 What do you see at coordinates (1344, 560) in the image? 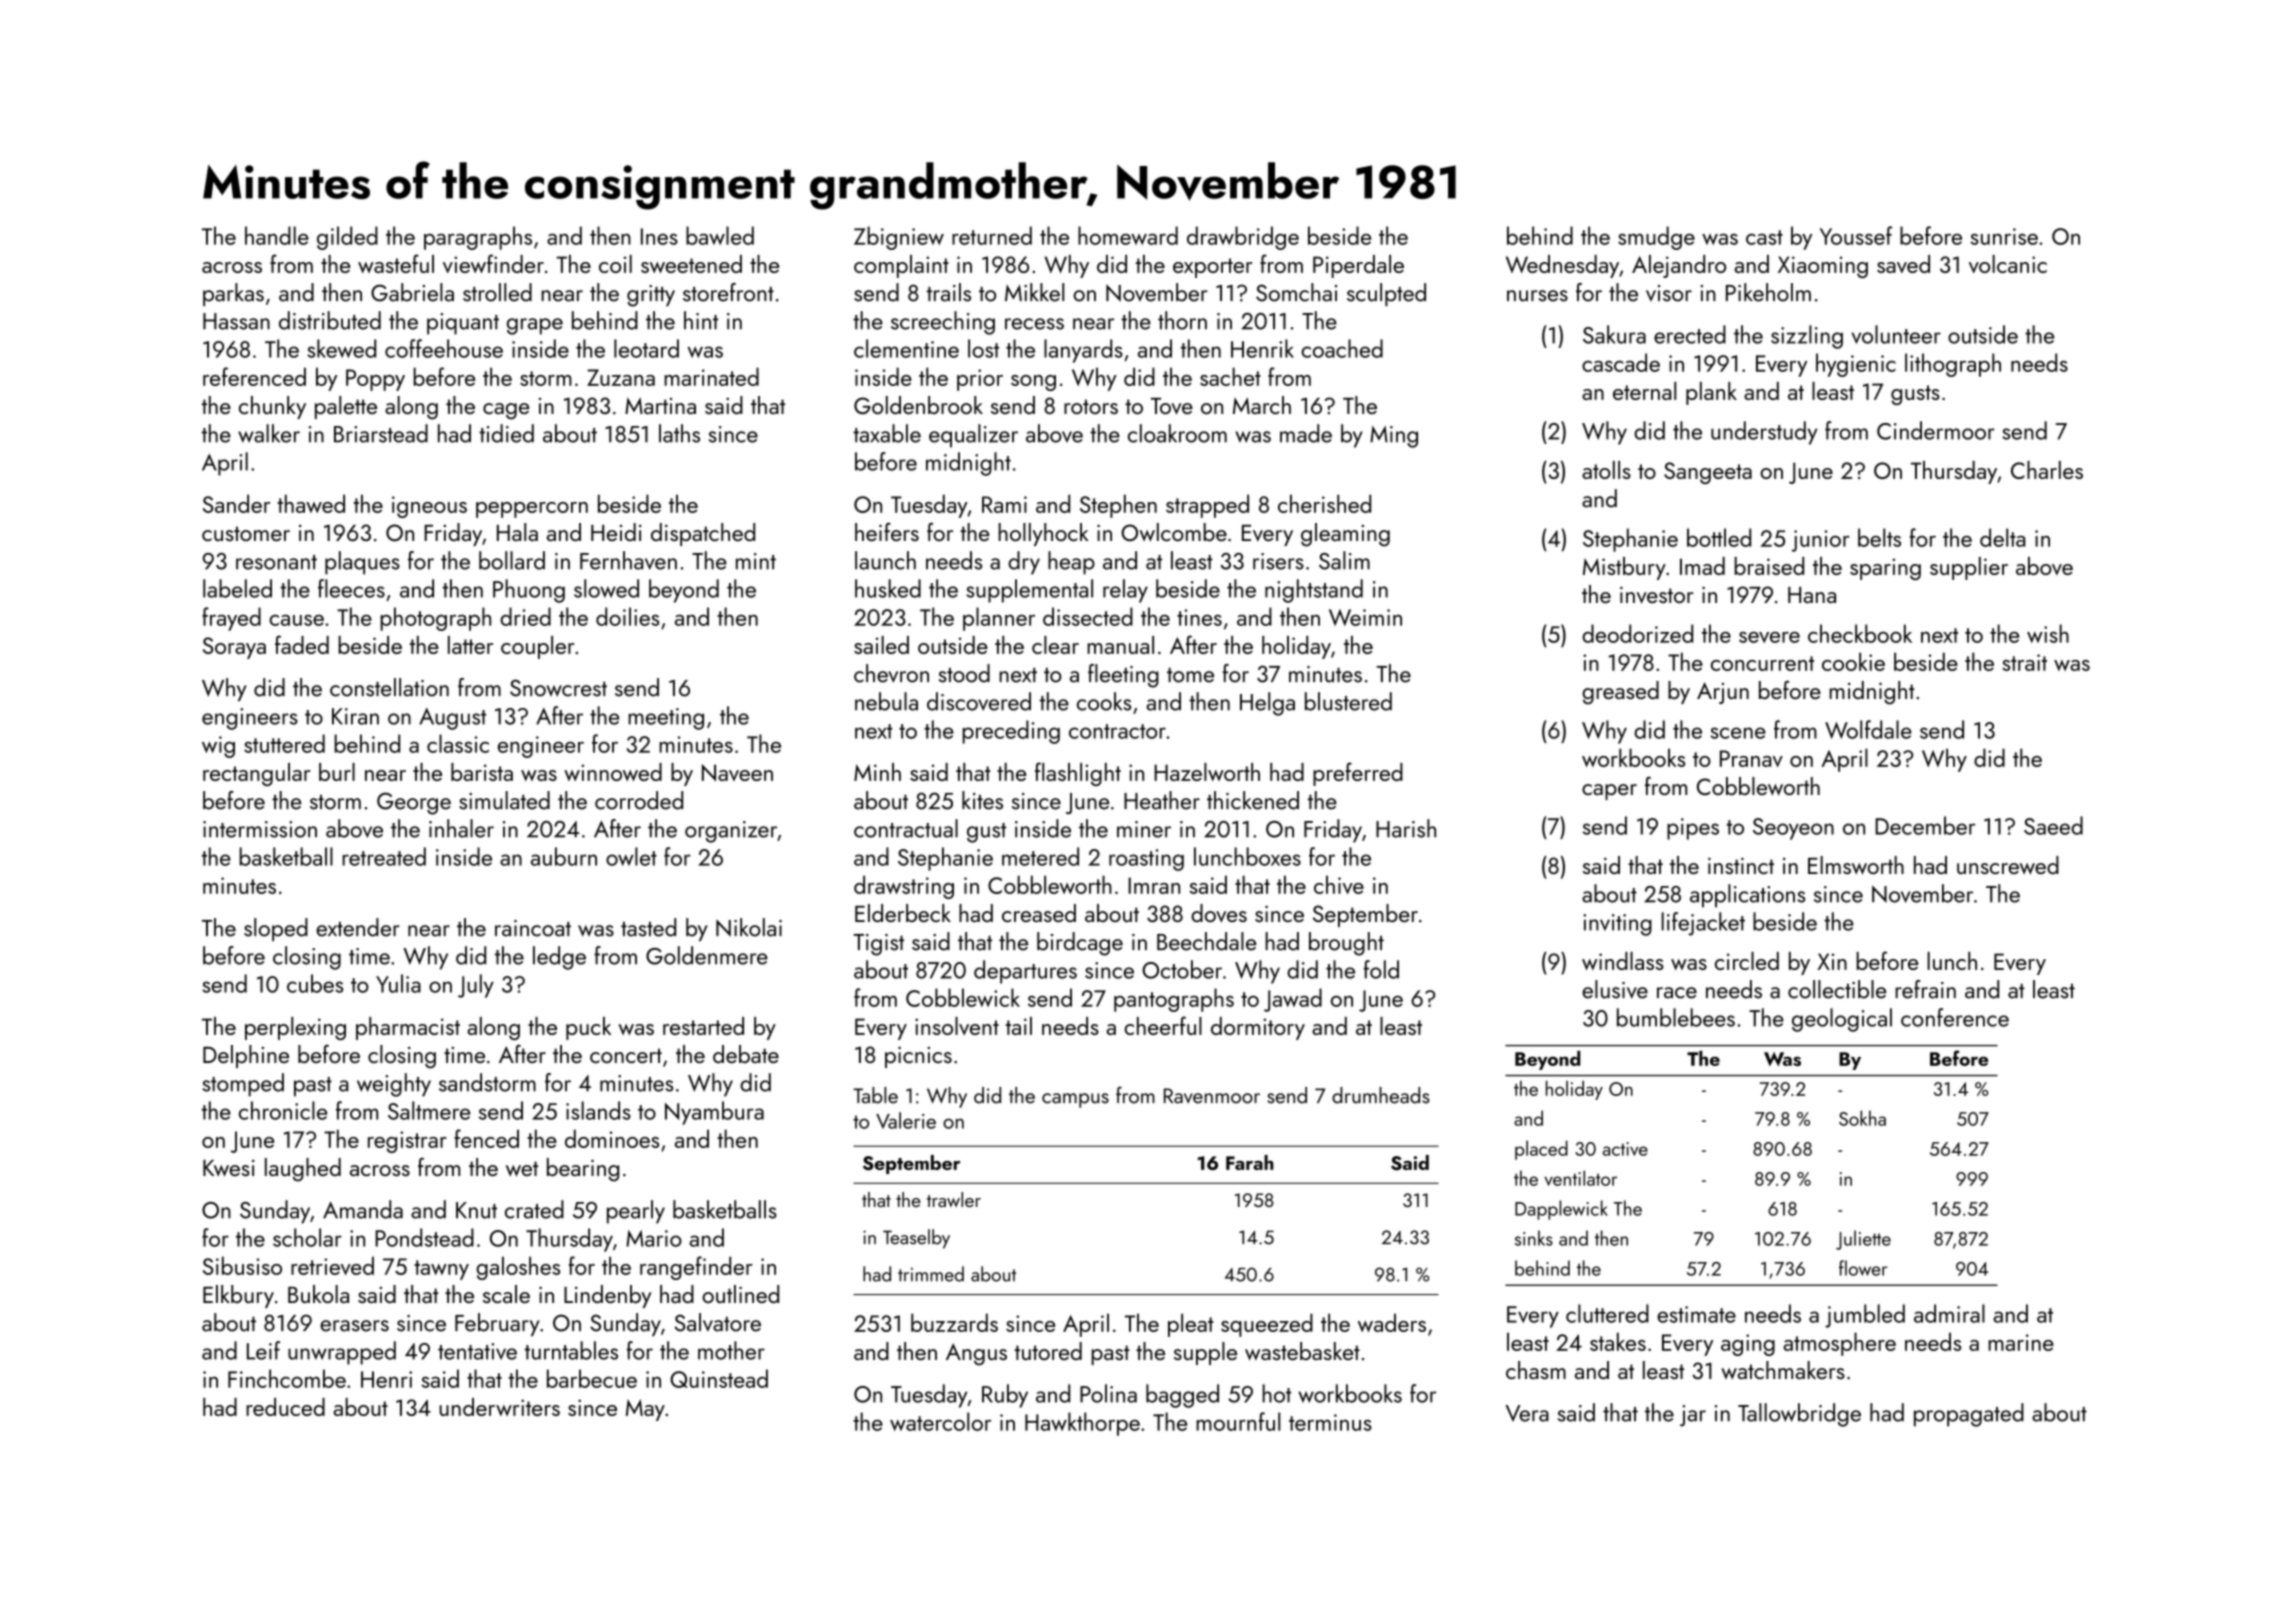
I see `Salim` at bounding box center [1344, 560].
